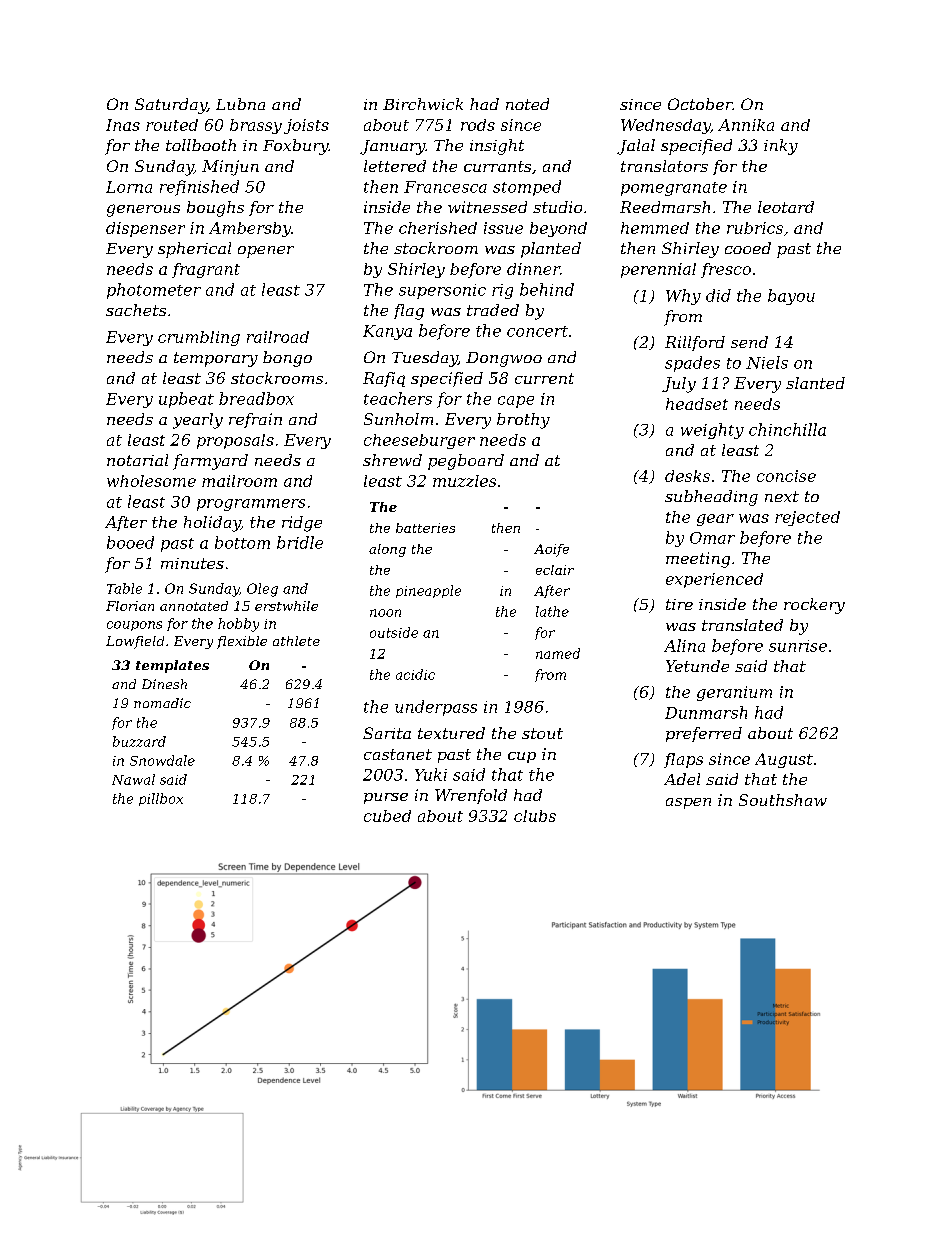 The image size is (952, 1233). Describe the element at coordinates (746, 125) in the screenshot. I see `Annika` at that location.
